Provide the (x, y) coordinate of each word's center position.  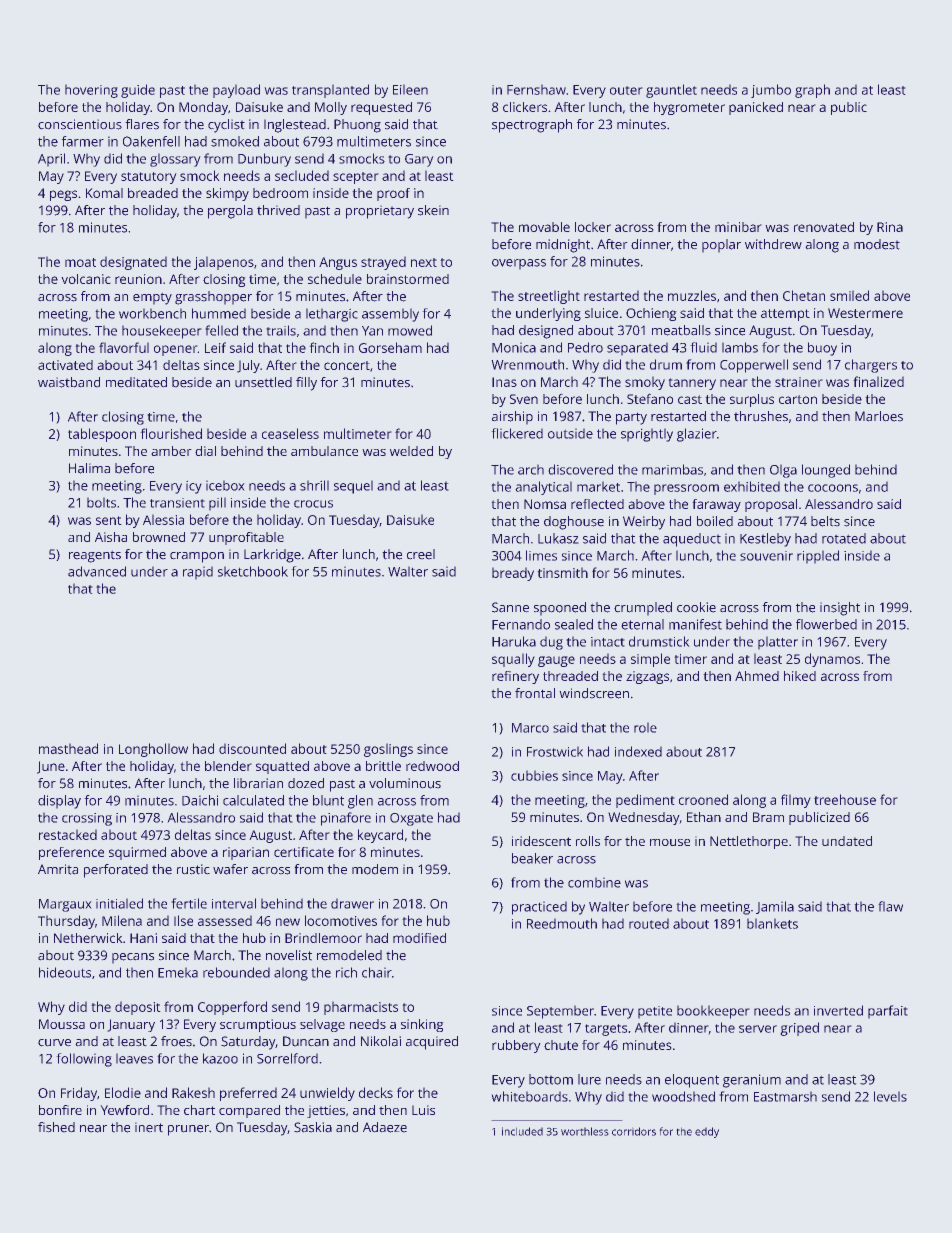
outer (626, 90)
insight (840, 609)
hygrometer (689, 108)
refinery (515, 677)
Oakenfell (151, 141)
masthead (68, 748)
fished (56, 1127)
